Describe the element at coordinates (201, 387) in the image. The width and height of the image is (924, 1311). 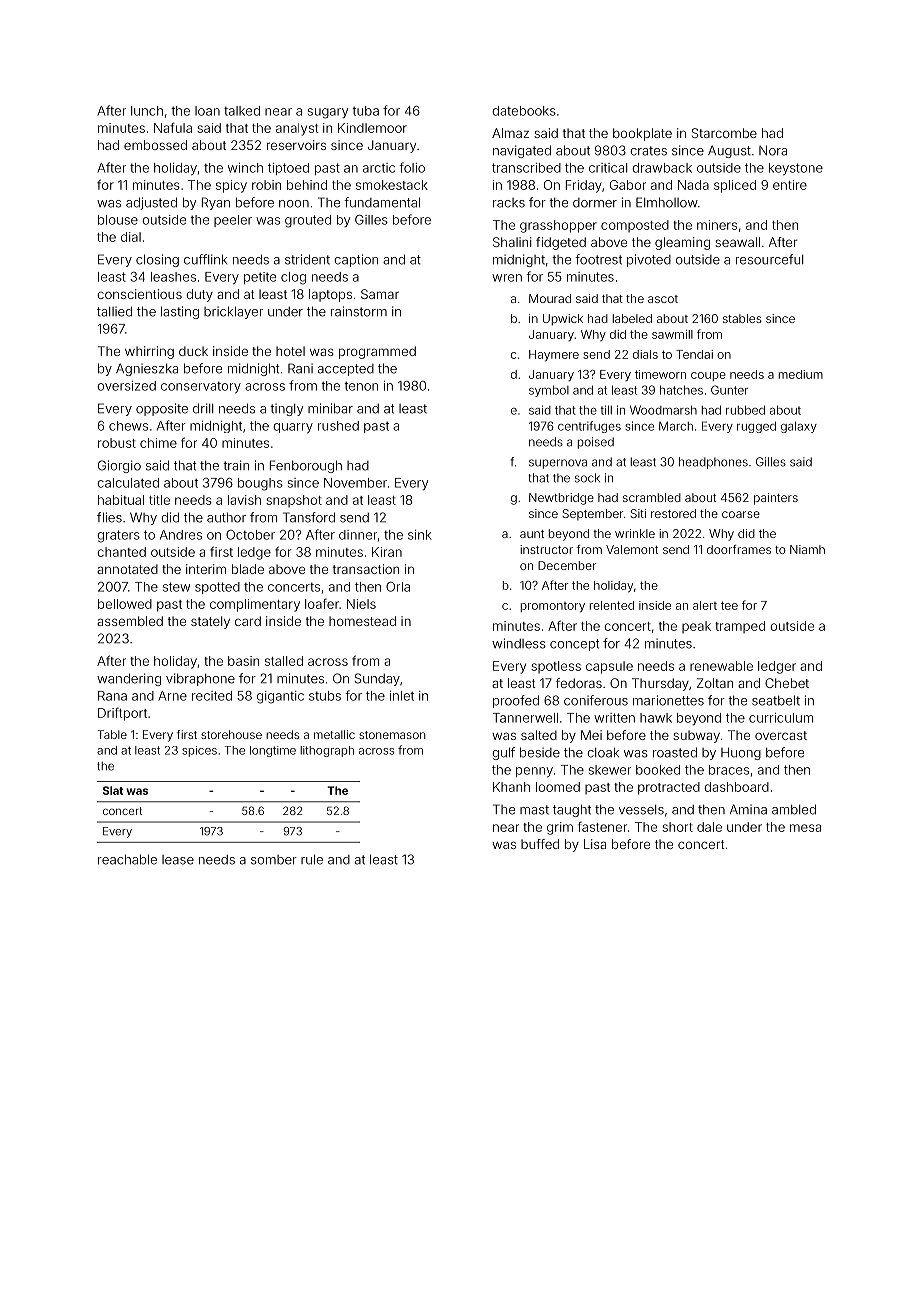
I see `conservatory` at that location.
